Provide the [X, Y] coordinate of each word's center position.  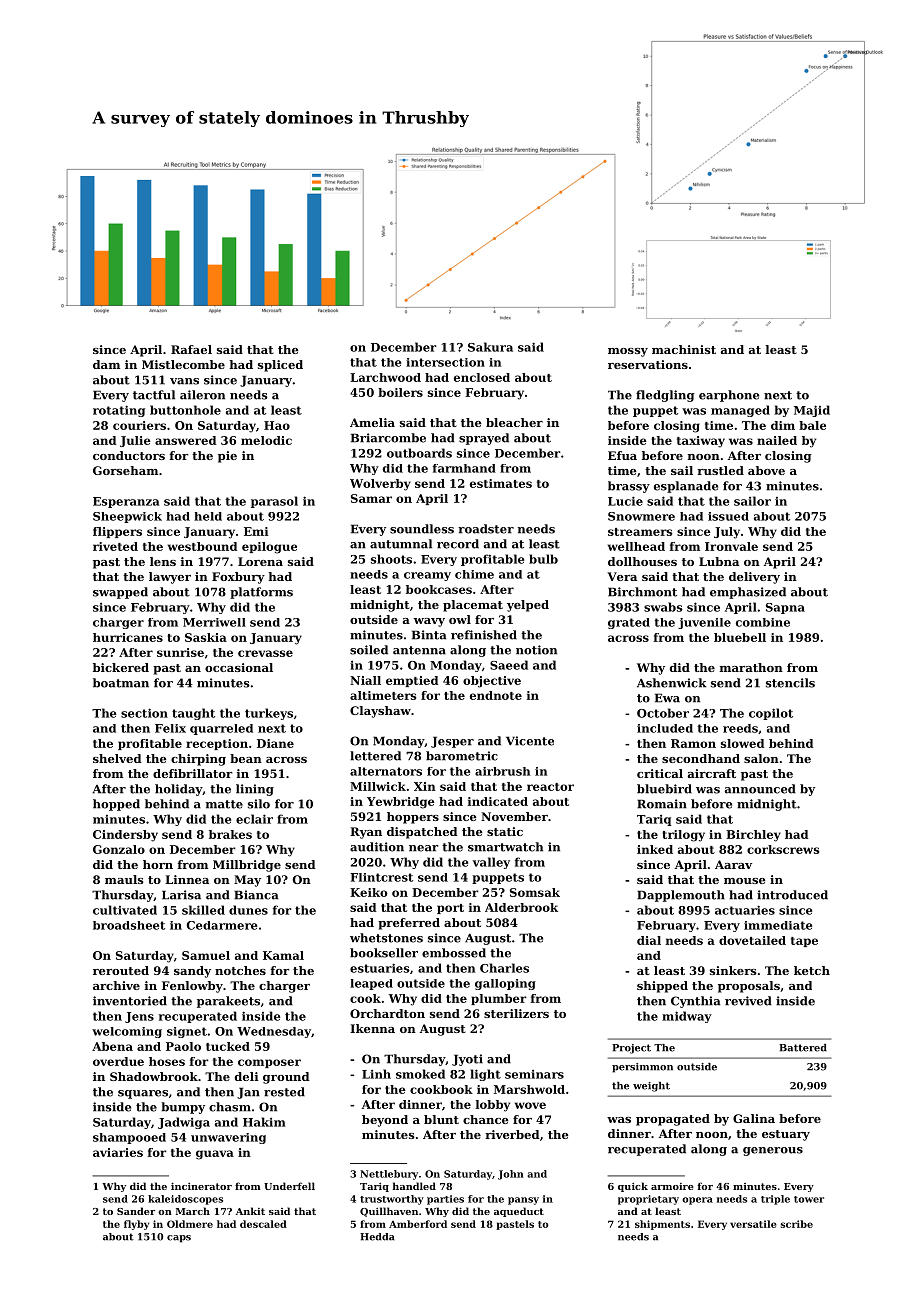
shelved [117, 758]
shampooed [129, 1138]
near [423, 848]
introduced [792, 895]
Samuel [206, 955]
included [665, 728]
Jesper [452, 742]
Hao [277, 425]
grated [629, 623]
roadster [486, 529]
